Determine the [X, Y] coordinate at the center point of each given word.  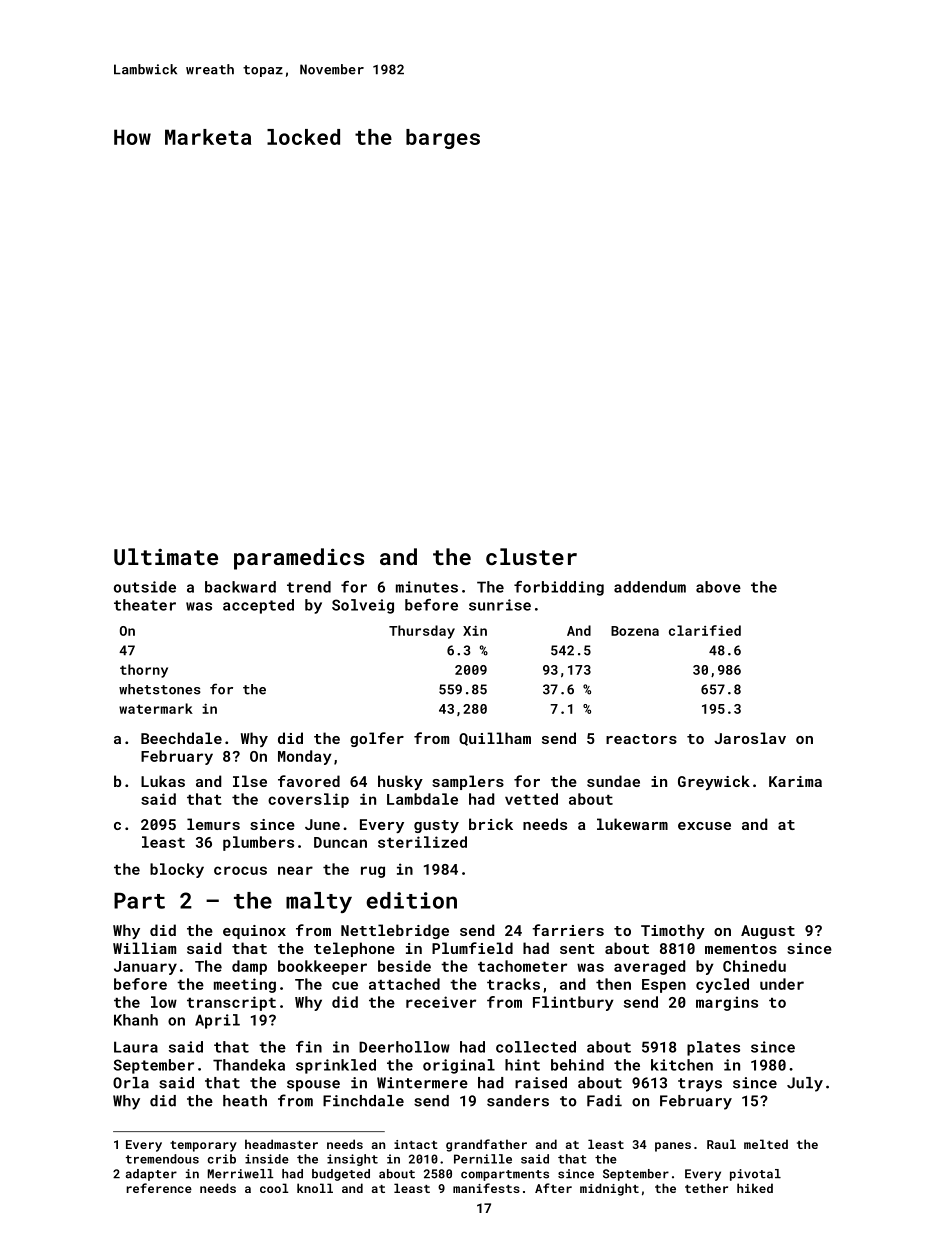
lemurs [213, 824]
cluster [531, 556]
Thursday [422, 632]
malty [319, 902]
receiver [441, 1002]
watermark [156, 708]
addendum [650, 587]
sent [577, 949]
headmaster [281, 1144]
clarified [705, 630]
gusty [436, 826]
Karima [795, 781]
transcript [231, 1003]
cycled [722, 985]
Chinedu [754, 966]
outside [145, 587]
